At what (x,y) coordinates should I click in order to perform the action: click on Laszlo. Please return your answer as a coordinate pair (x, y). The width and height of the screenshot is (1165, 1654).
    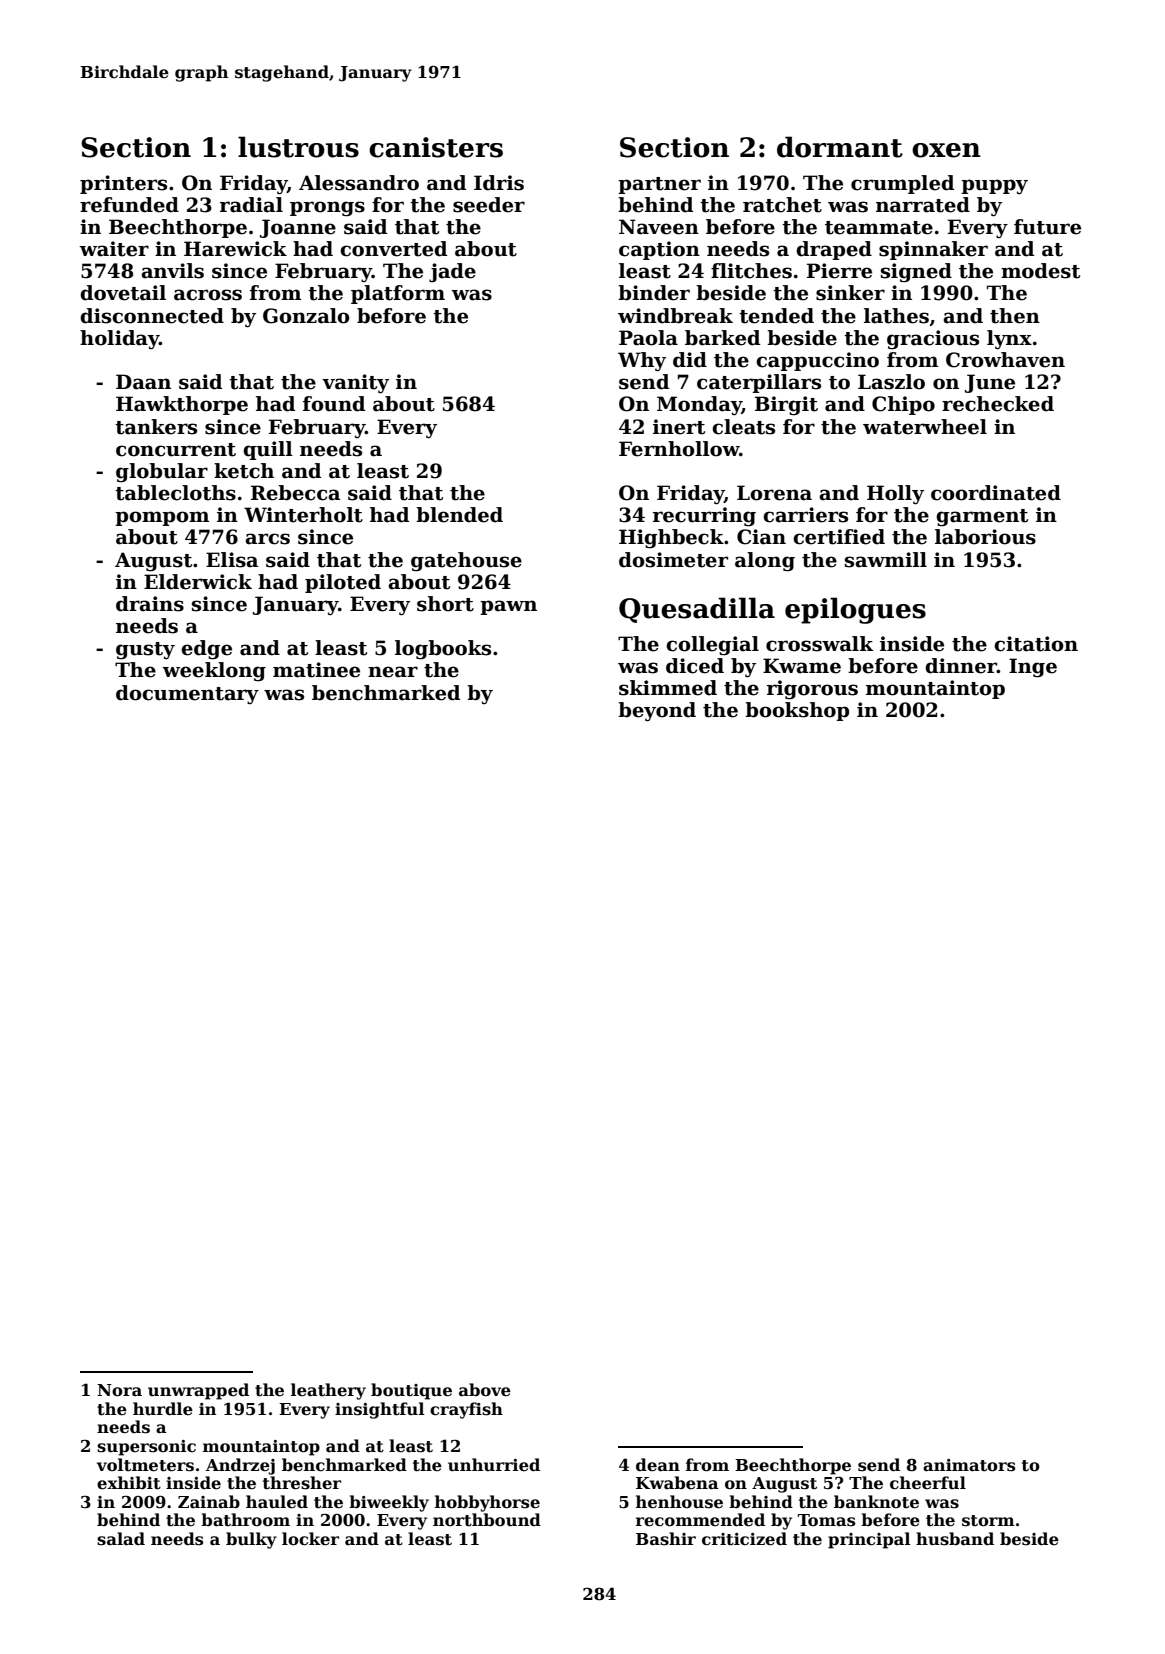
    Looking at the image, I should click on (891, 382).
